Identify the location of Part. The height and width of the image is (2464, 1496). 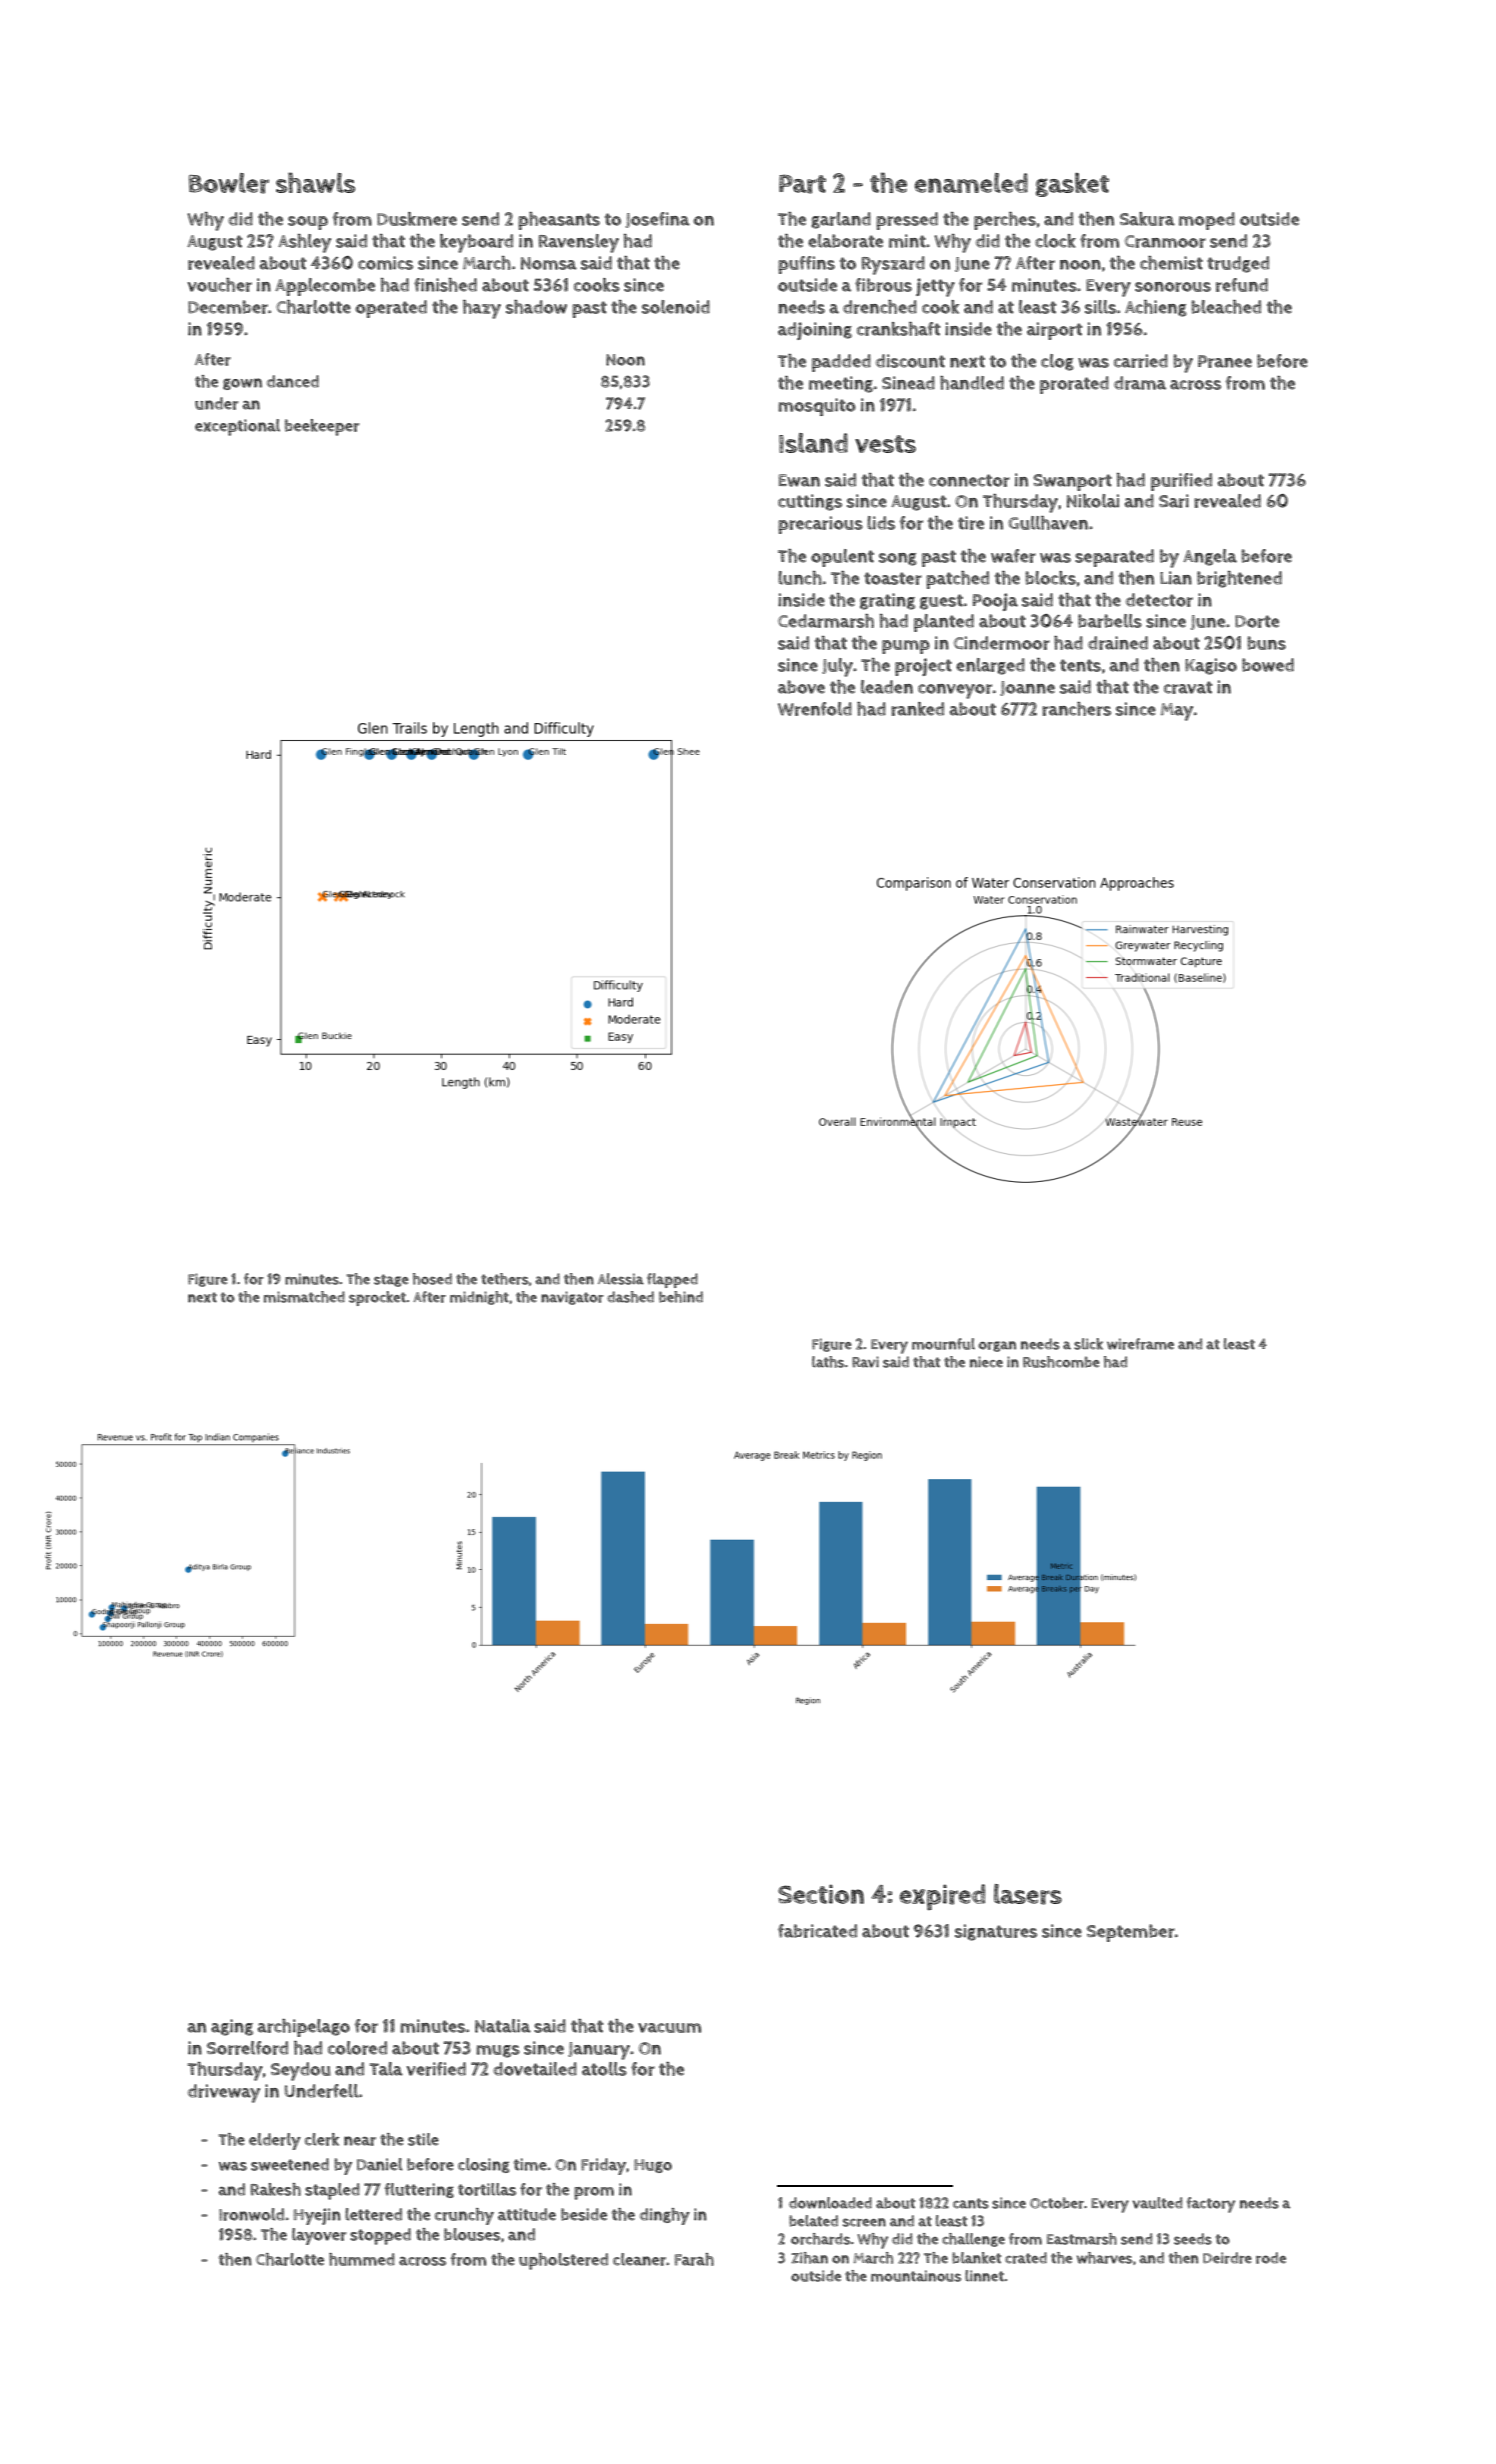
(802, 184).
